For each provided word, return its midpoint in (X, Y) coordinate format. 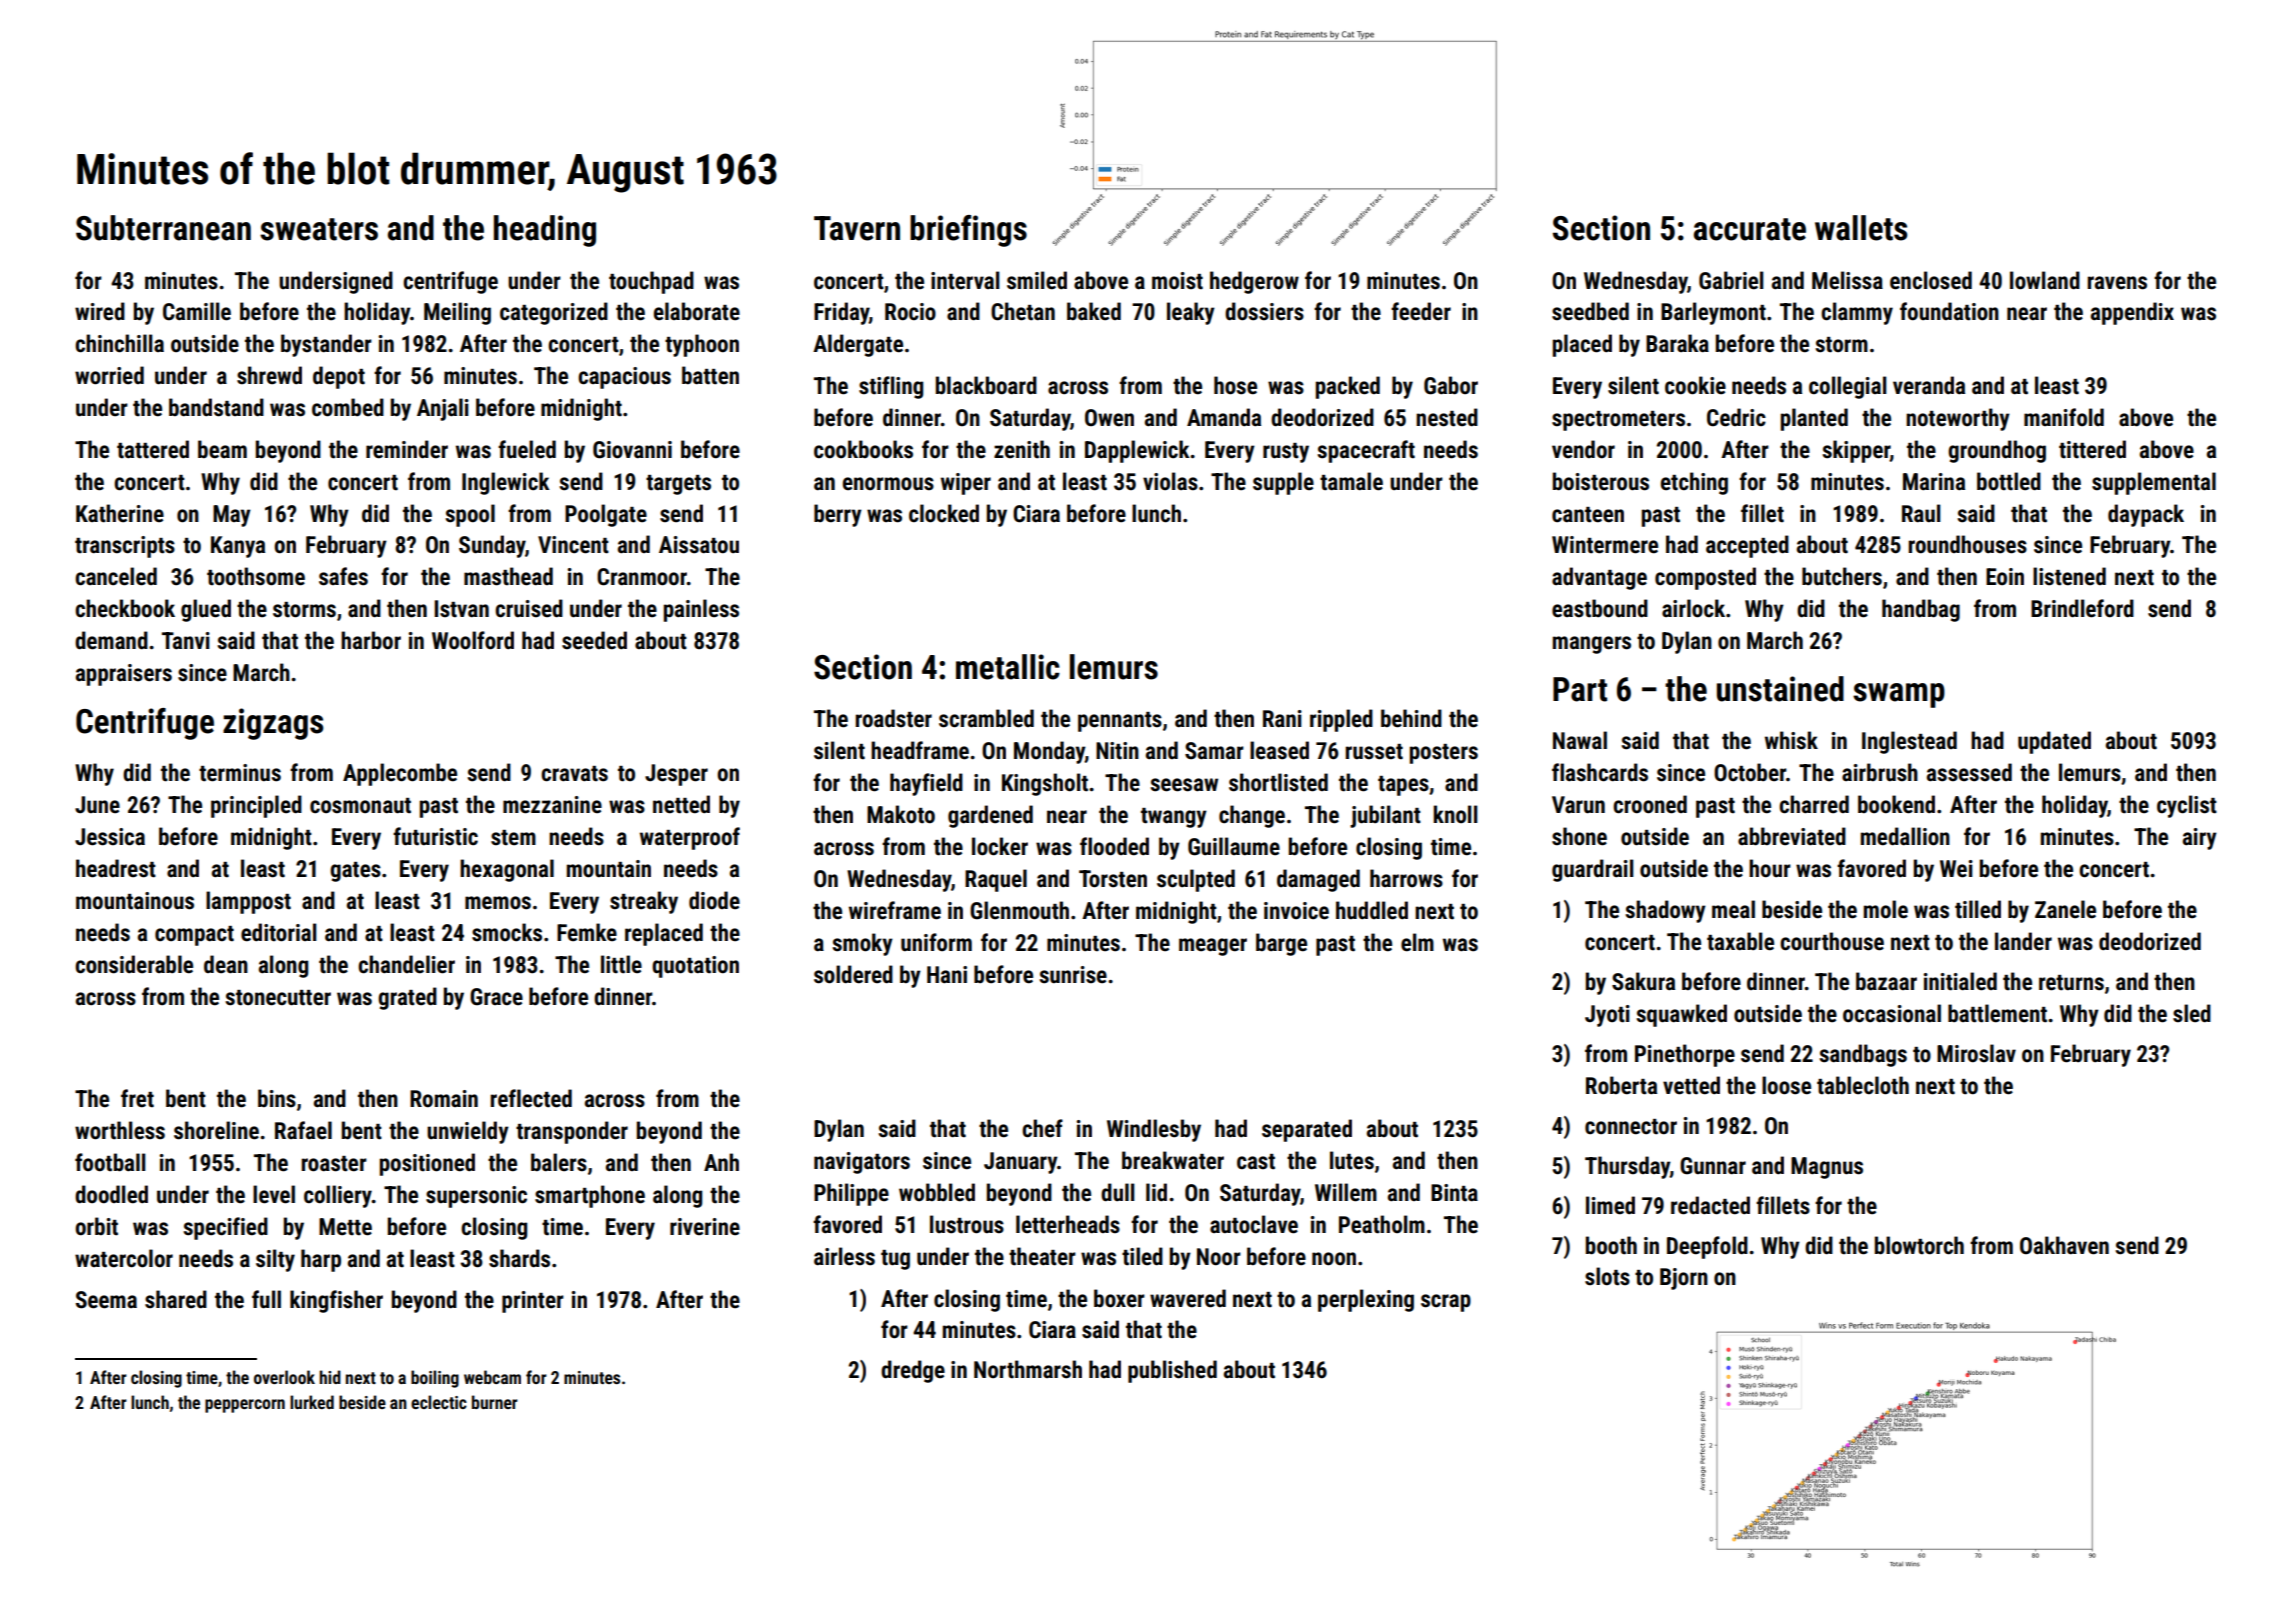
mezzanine (552, 805)
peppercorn (245, 1406)
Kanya (238, 547)
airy (2200, 839)
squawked (1681, 1015)
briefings (968, 231)
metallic (1008, 667)
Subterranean (163, 228)
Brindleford (2082, 608)
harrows (1406, 878)
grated (407, 998)
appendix (2132, 313)
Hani (947, 975)
